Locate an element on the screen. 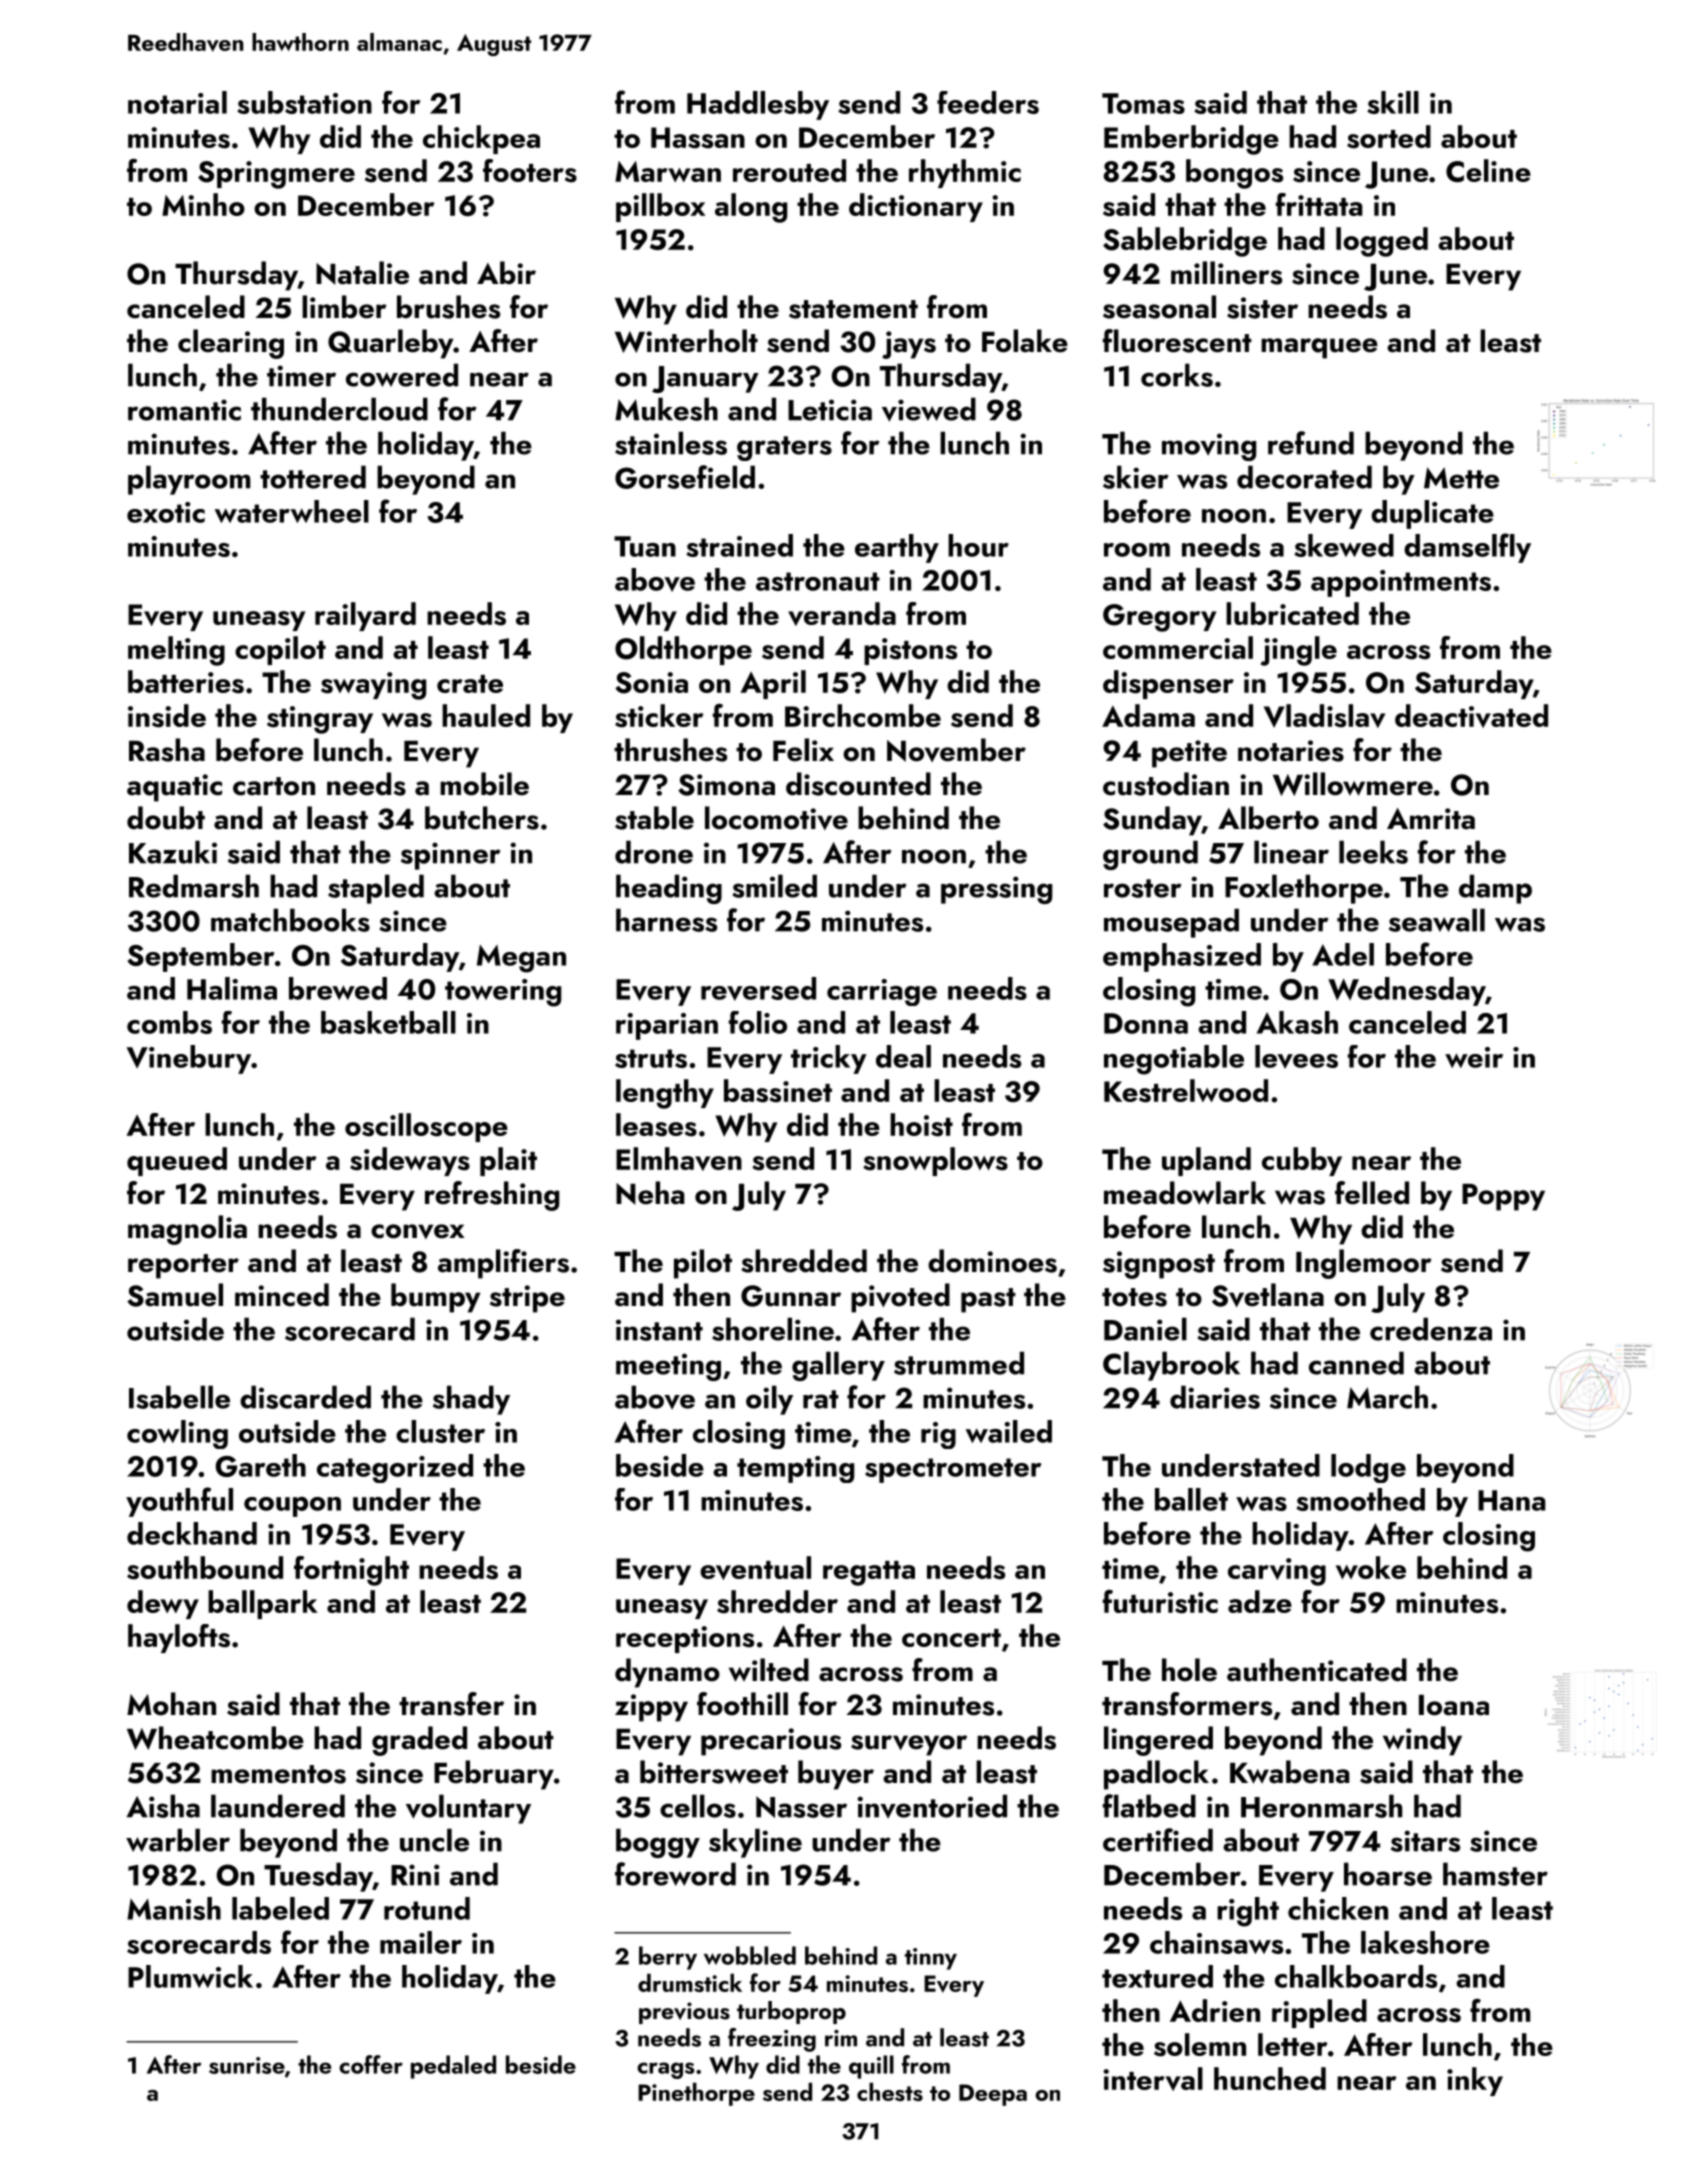  Vladislav is located at coordinates (1324, 716).
